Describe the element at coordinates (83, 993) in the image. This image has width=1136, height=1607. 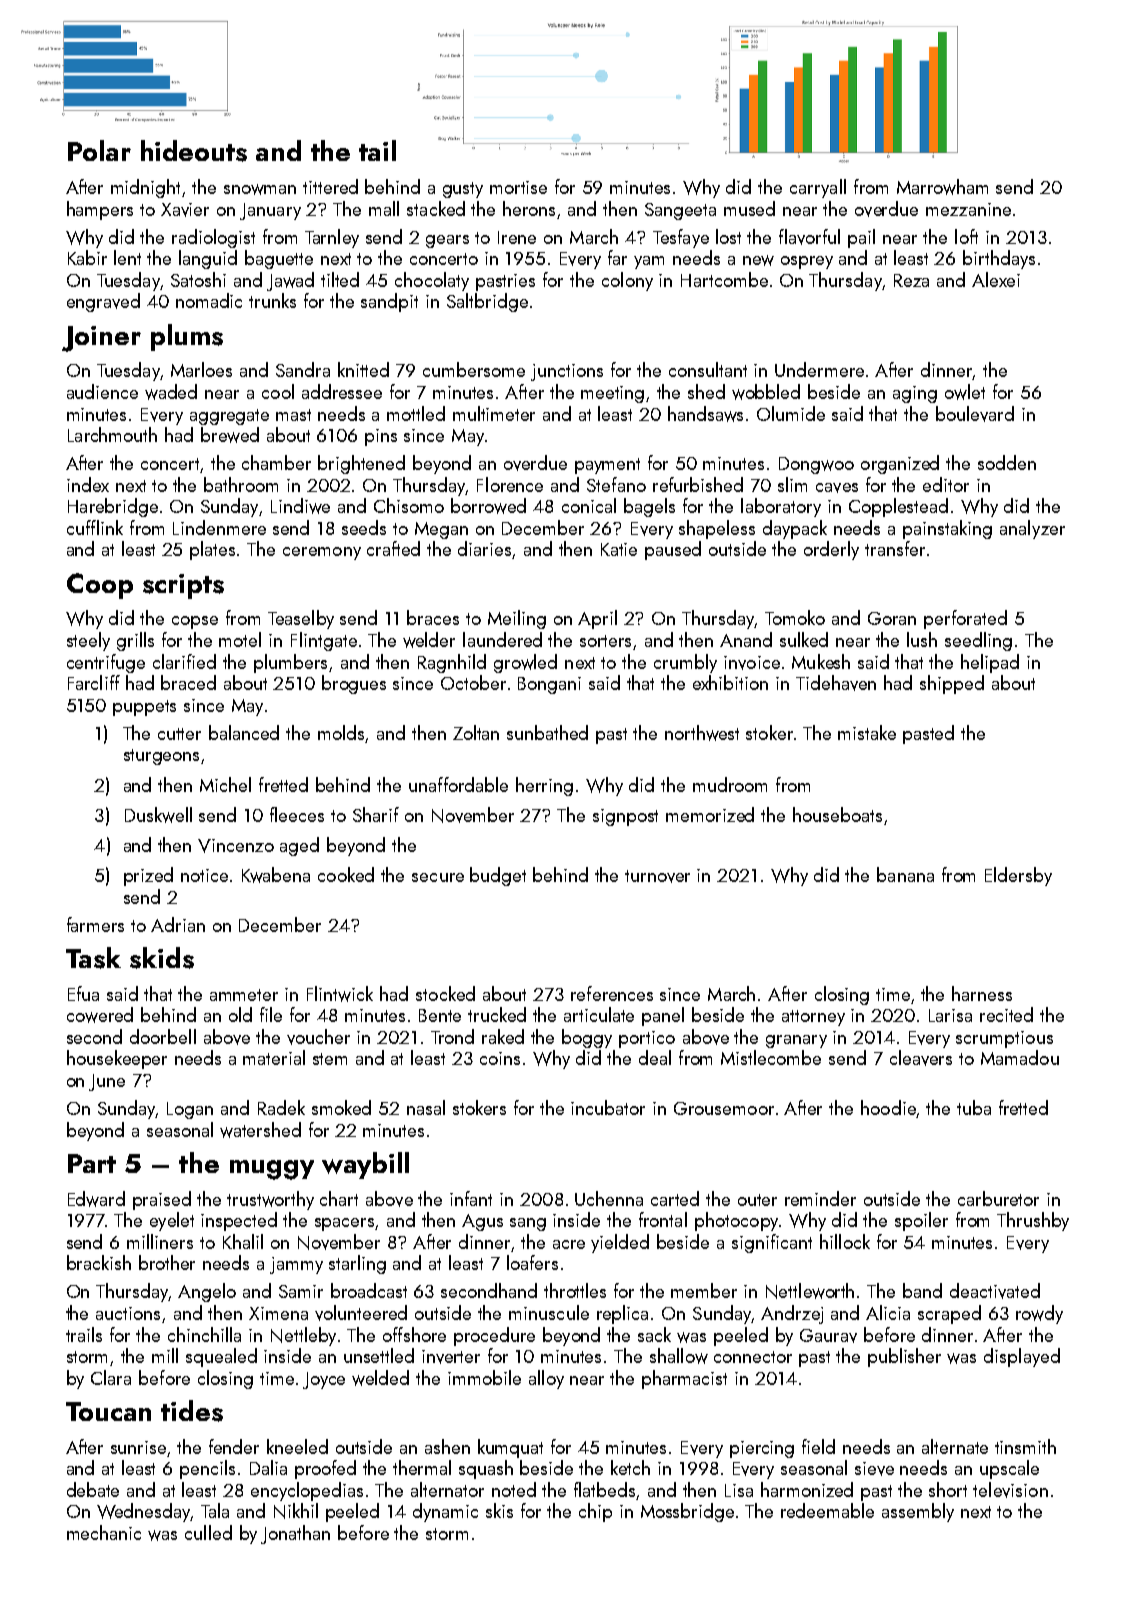
I see `Efua` at that location.
